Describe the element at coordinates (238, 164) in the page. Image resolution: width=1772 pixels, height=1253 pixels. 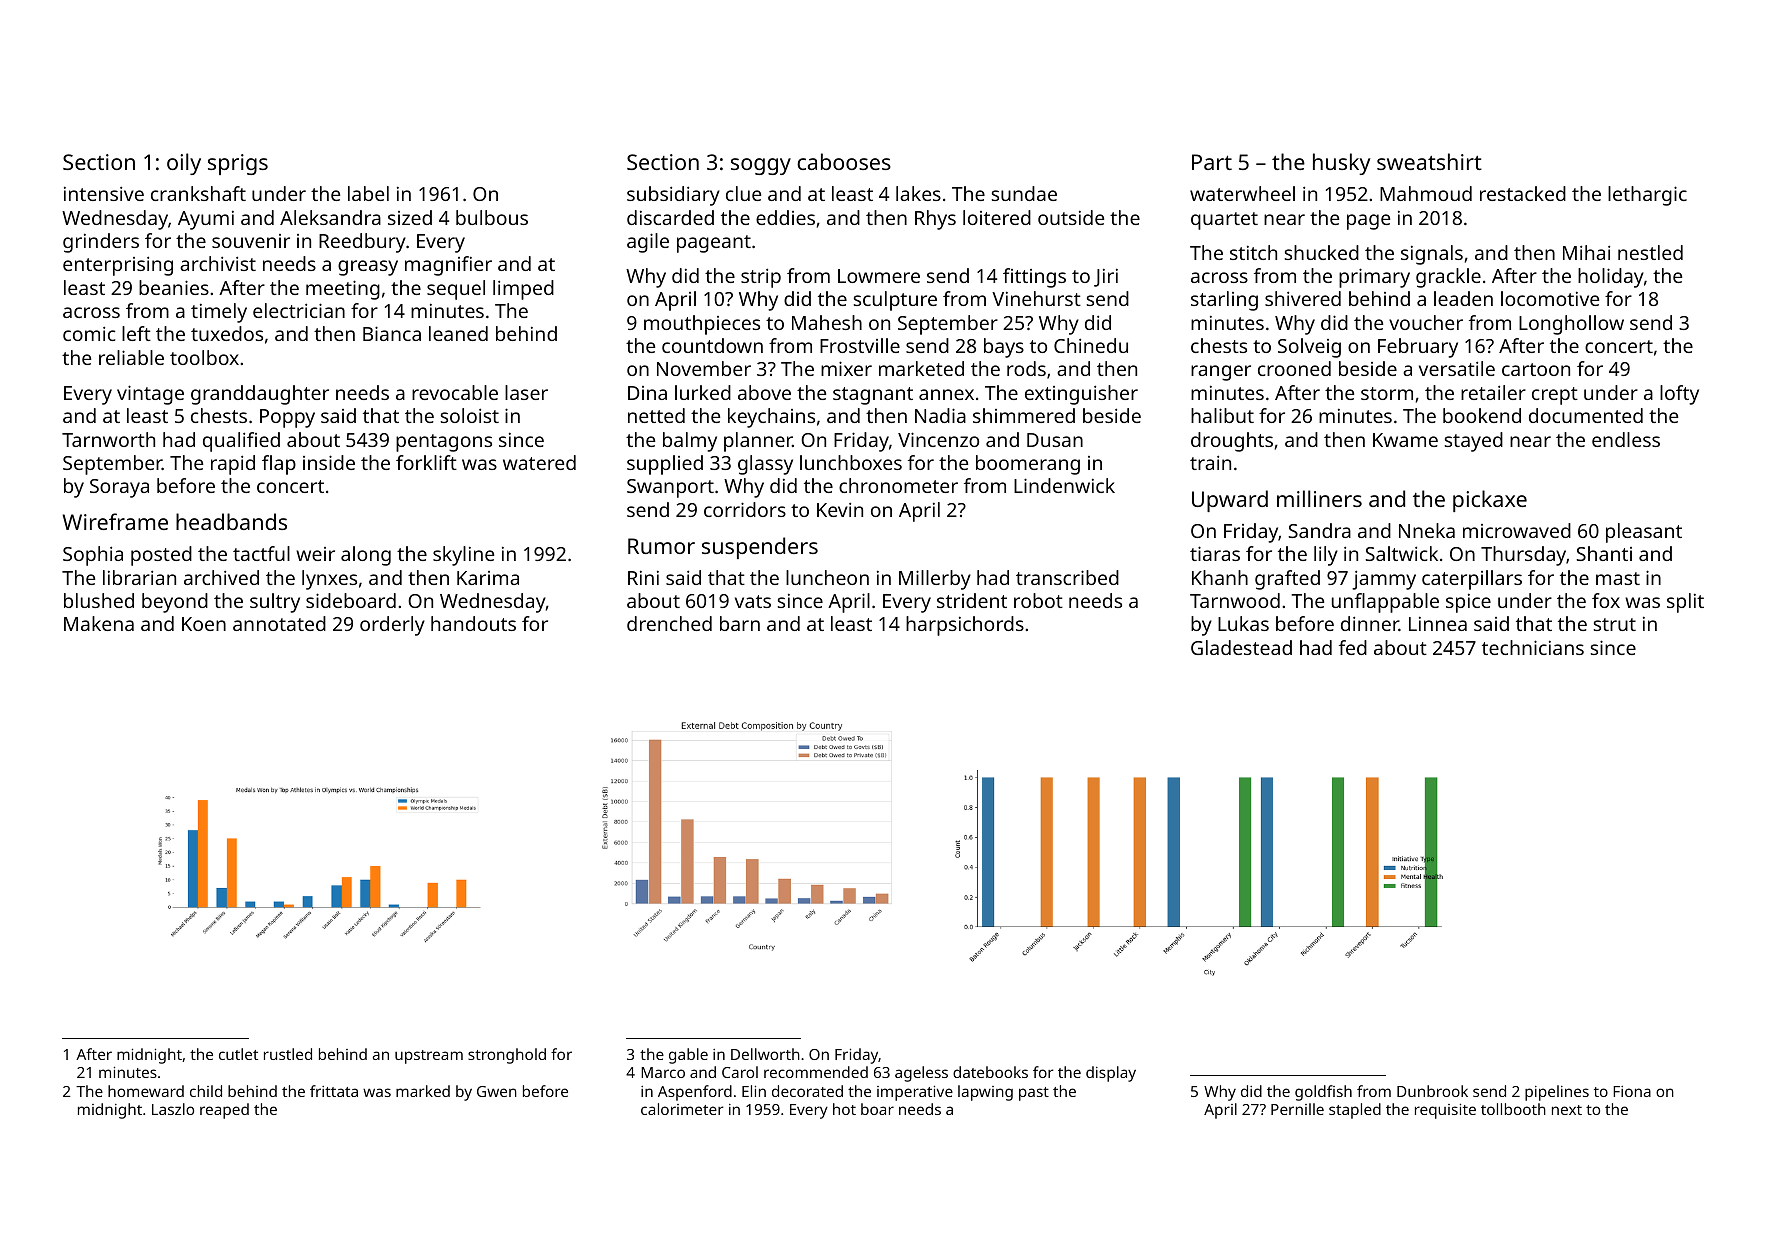
I see `sprigs` at that location.
